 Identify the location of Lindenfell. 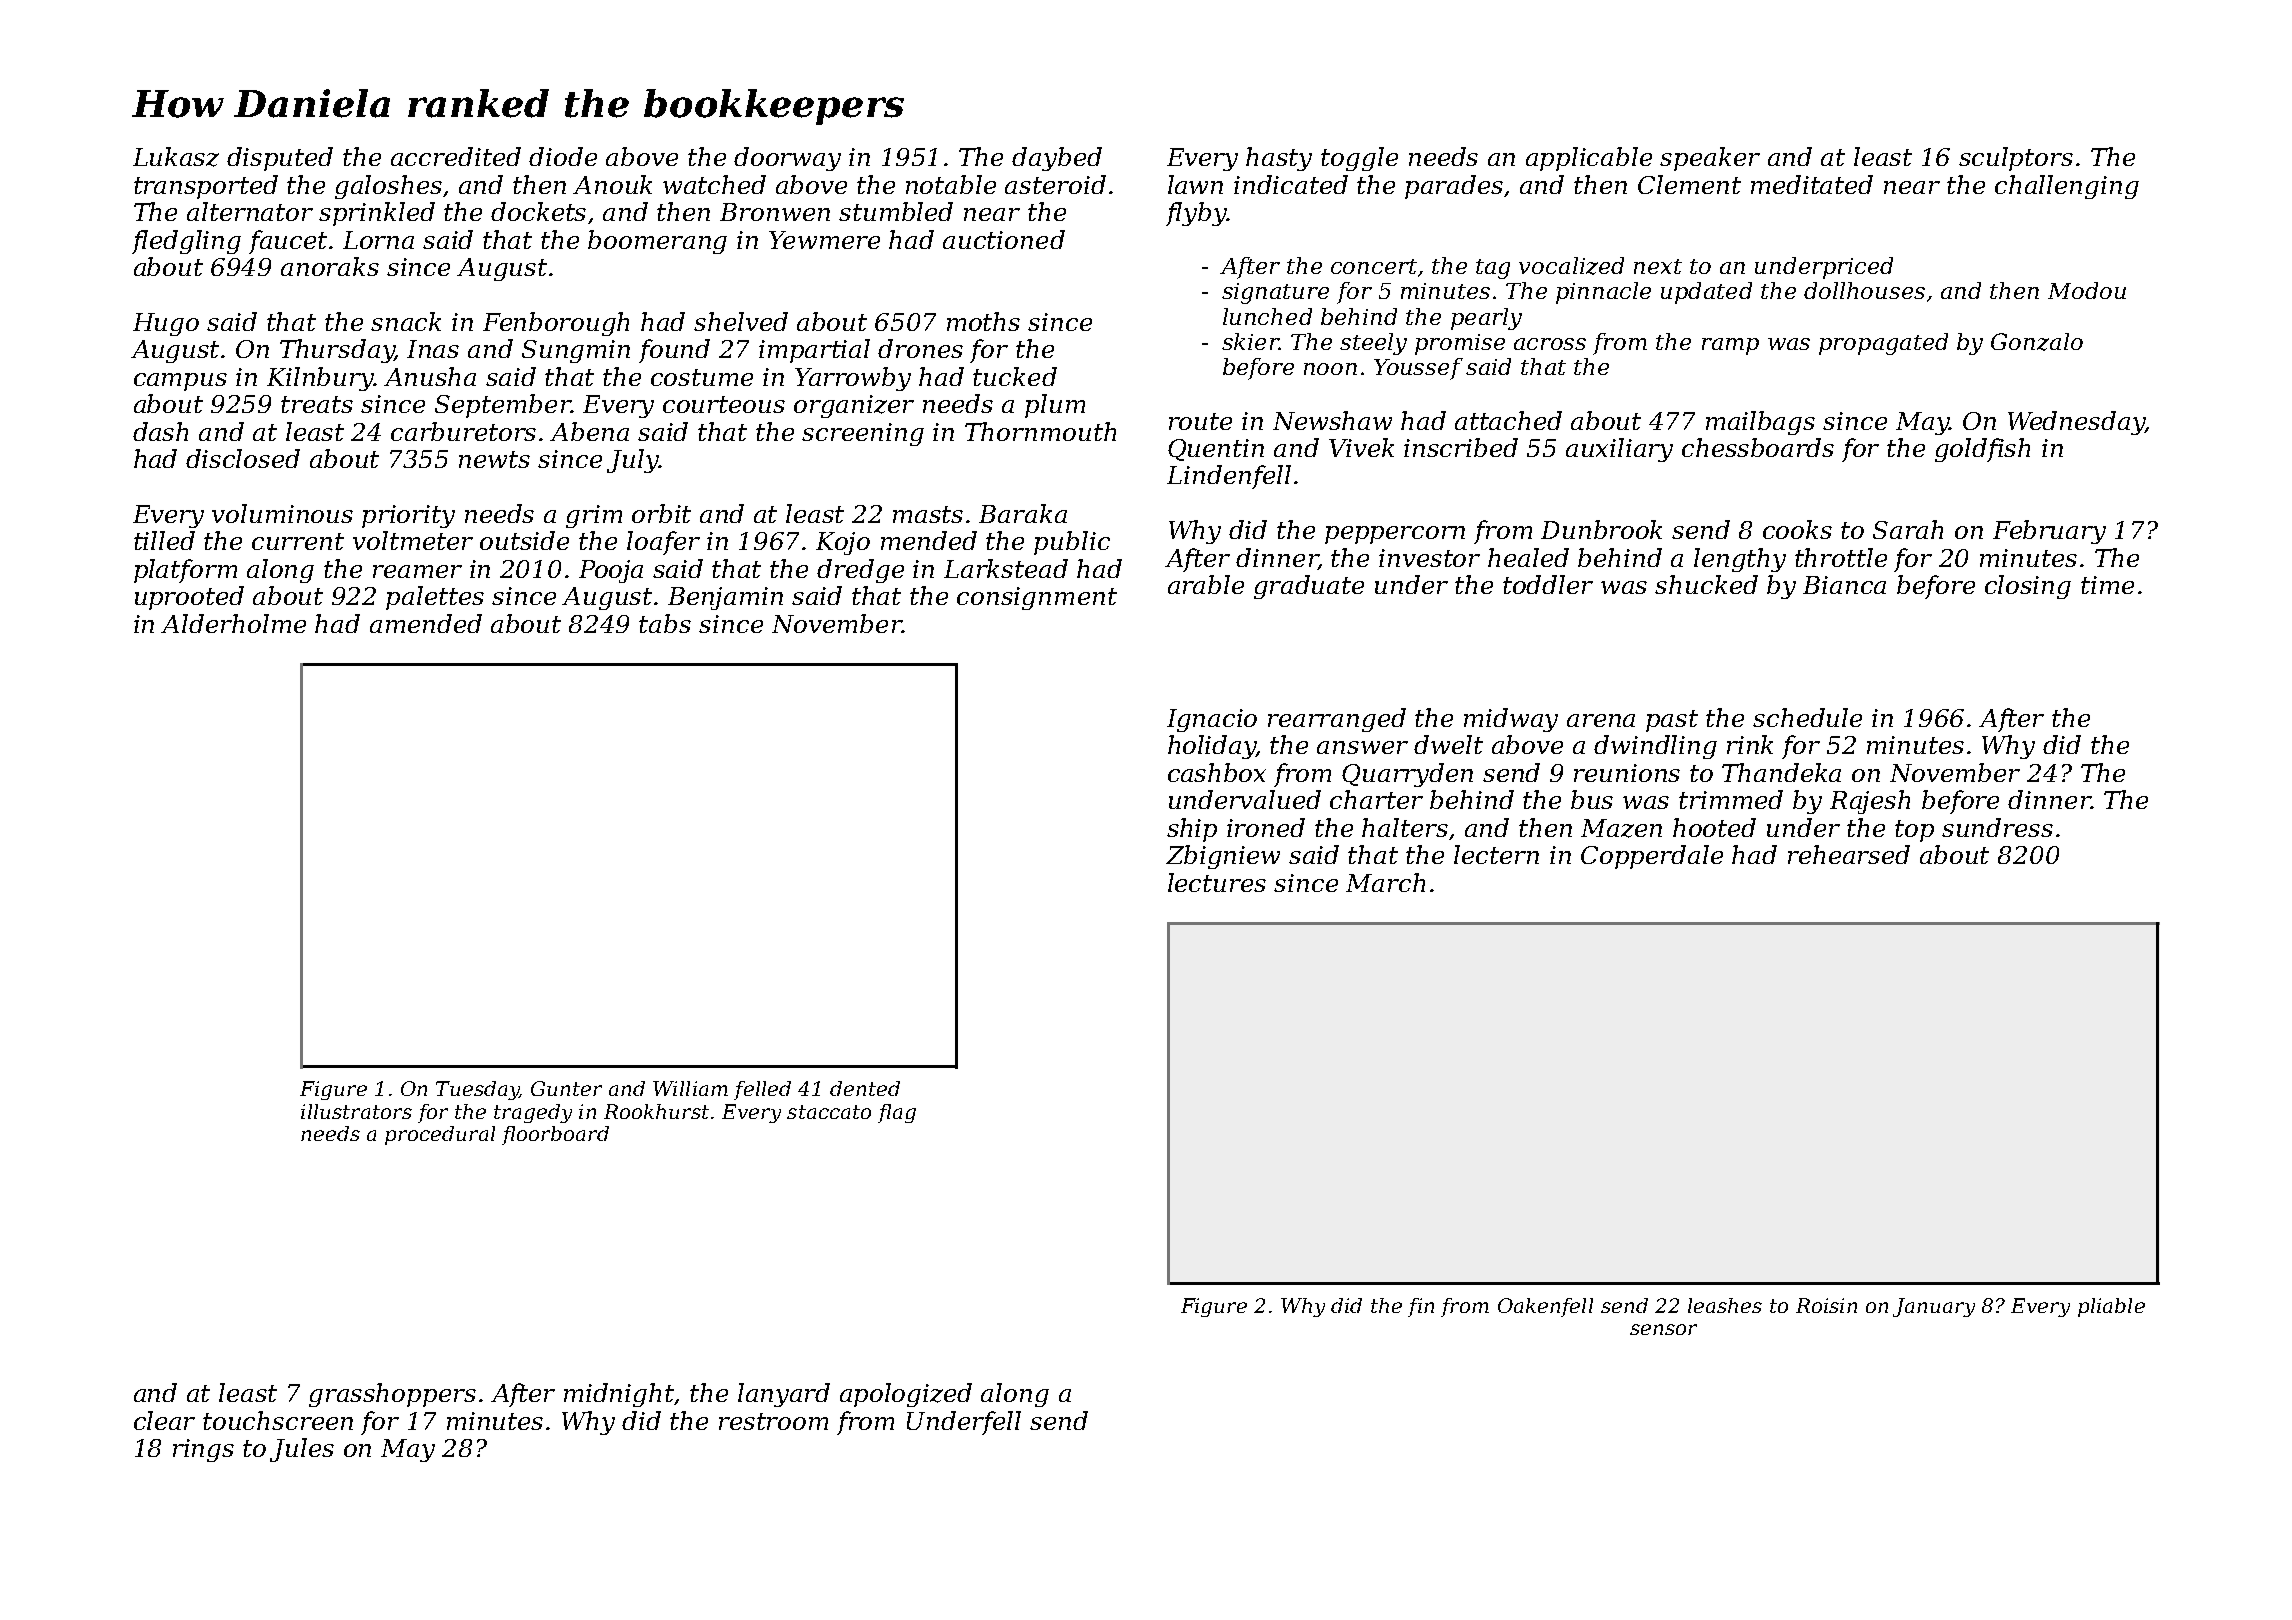
(1229, 477).
